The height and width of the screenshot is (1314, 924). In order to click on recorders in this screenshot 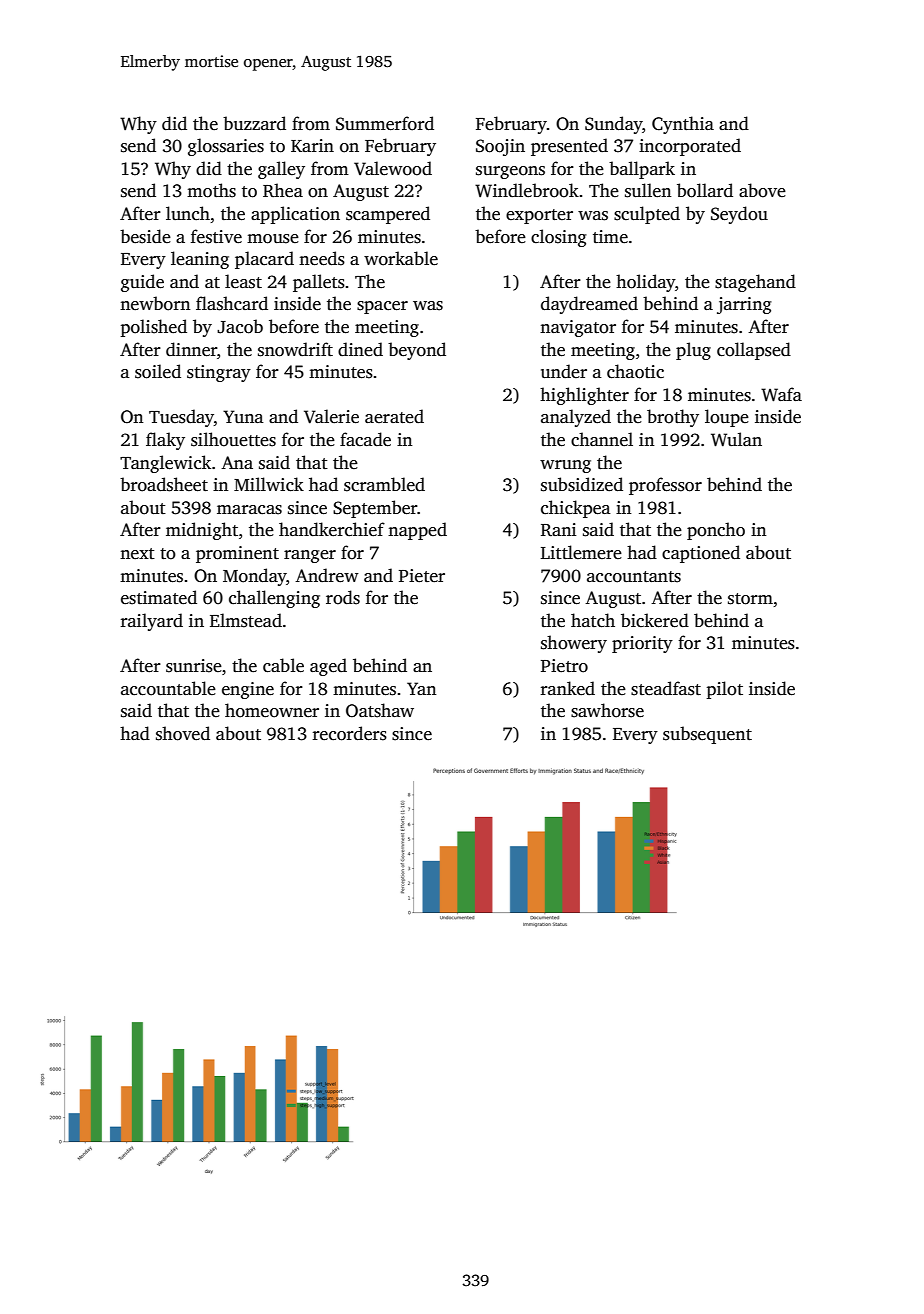, I will do `click(350, 733)`.
